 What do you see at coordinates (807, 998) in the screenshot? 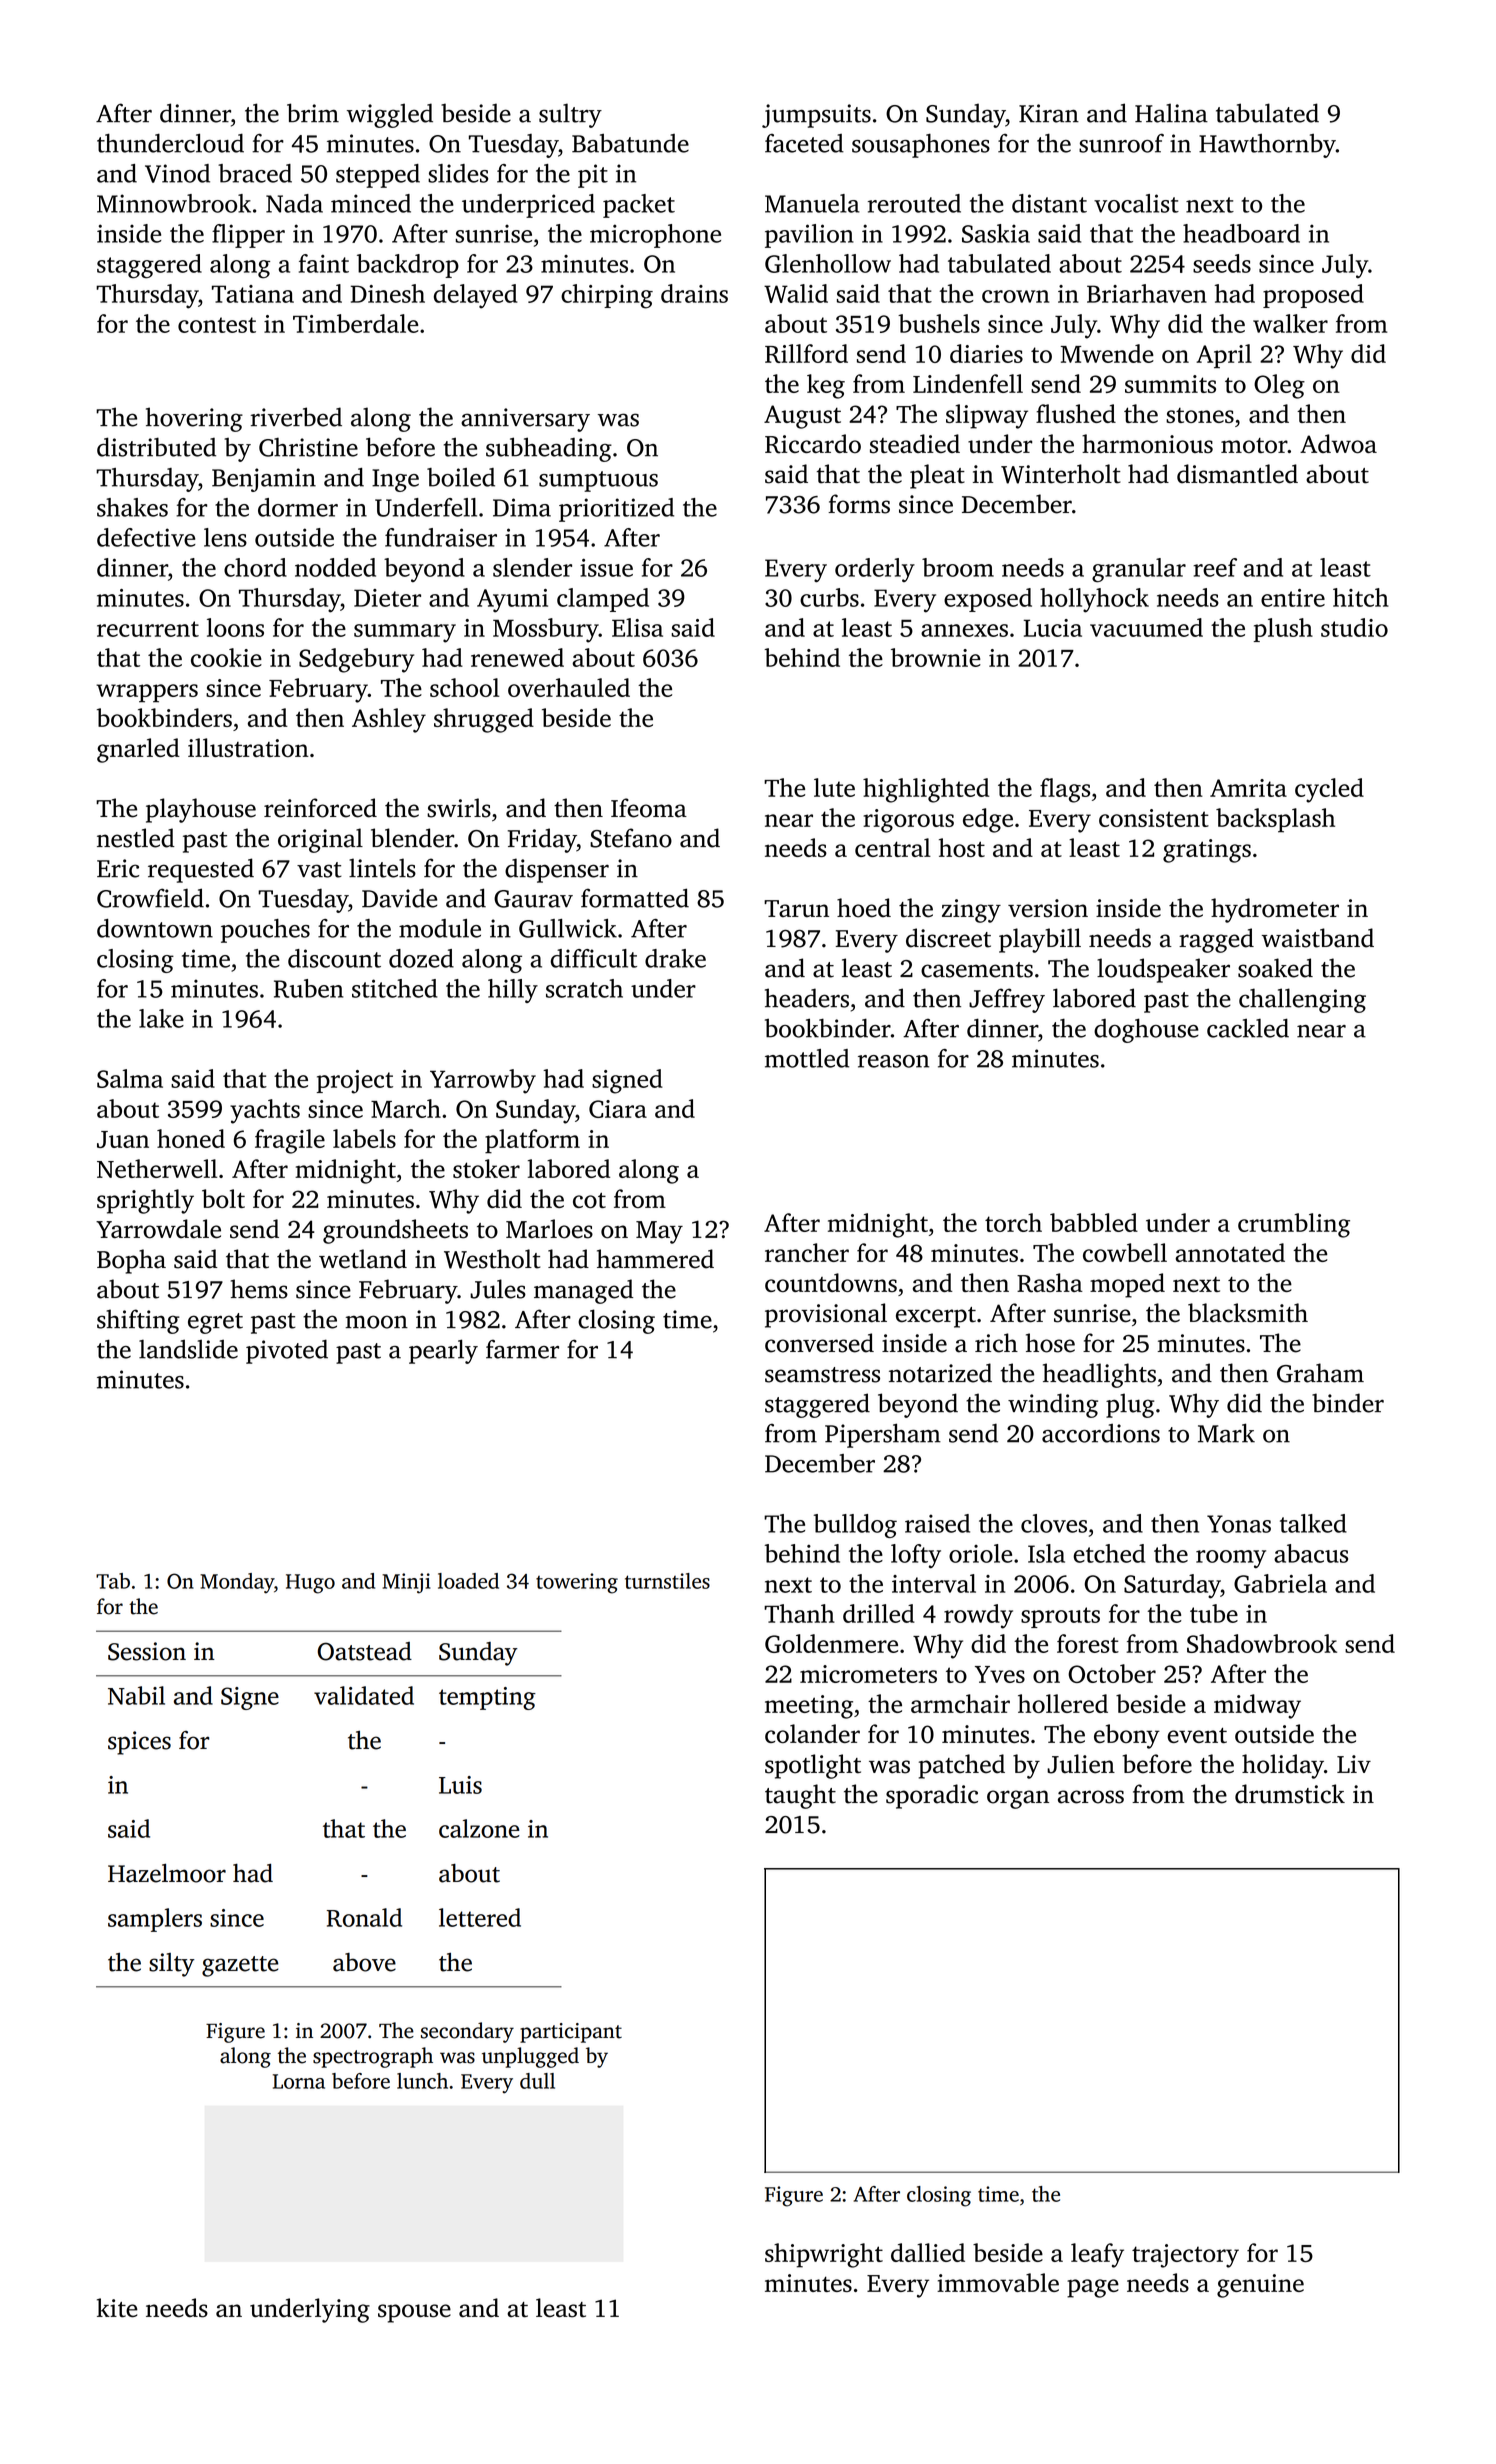
I see `headers` at bounding box center [807, 998].
